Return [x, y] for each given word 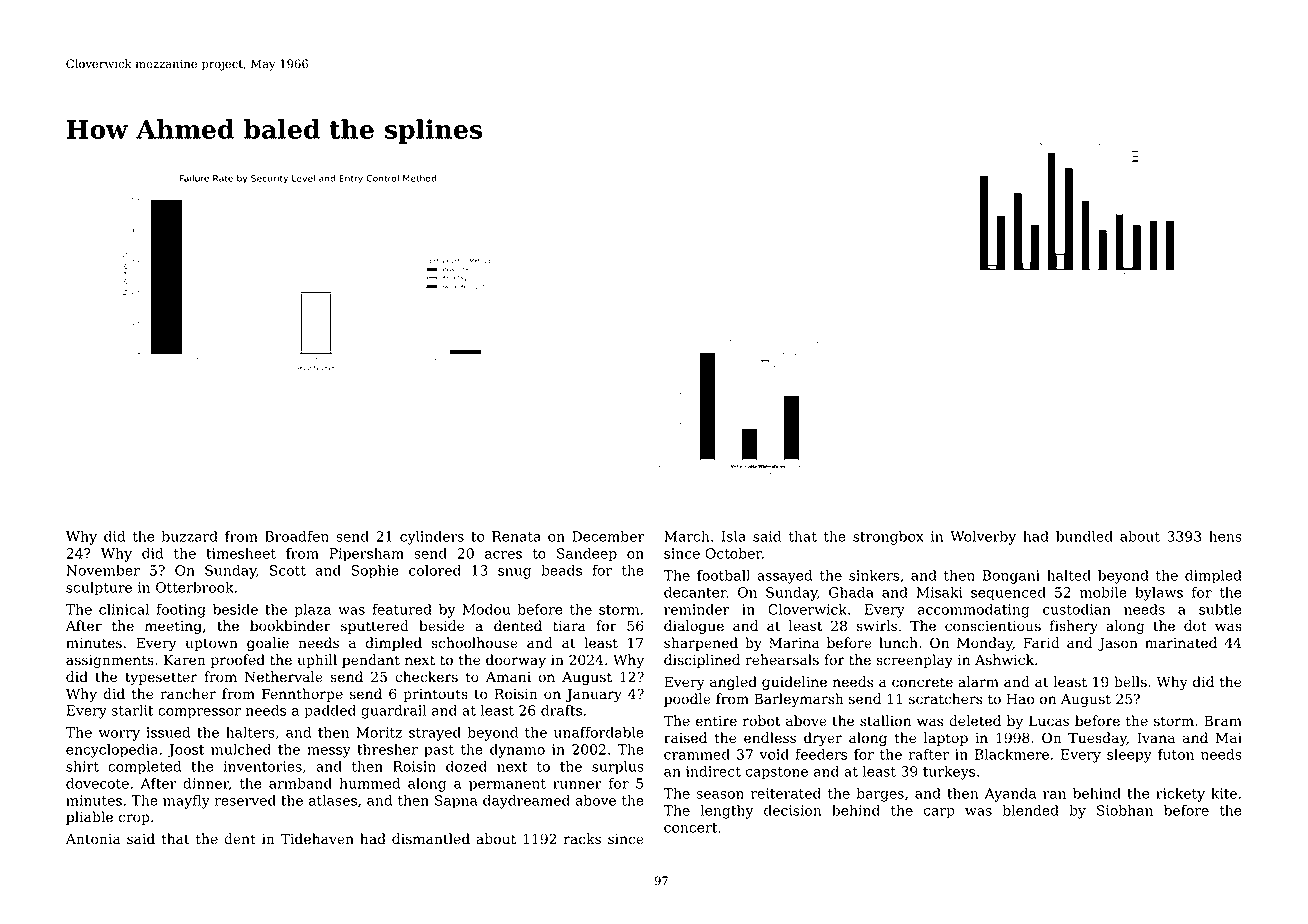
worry [119, 735]
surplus [618, 768]
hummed [369, 783]
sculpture [99, 589]
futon [1176, 754]
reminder [697, 609]
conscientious [993, 626]
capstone [777, 773]
